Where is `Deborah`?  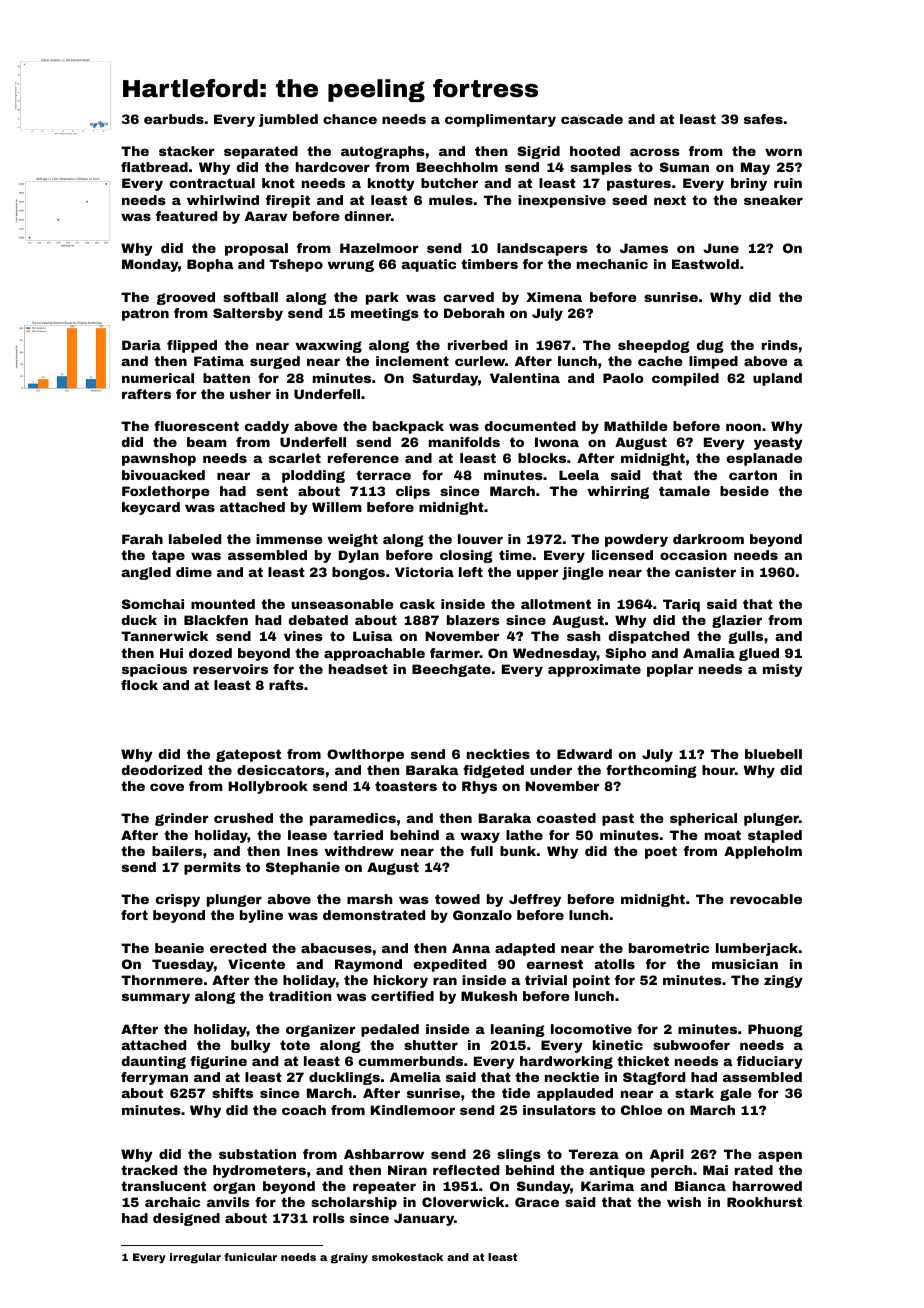 Deborah is located at coordinates (474, 313).
